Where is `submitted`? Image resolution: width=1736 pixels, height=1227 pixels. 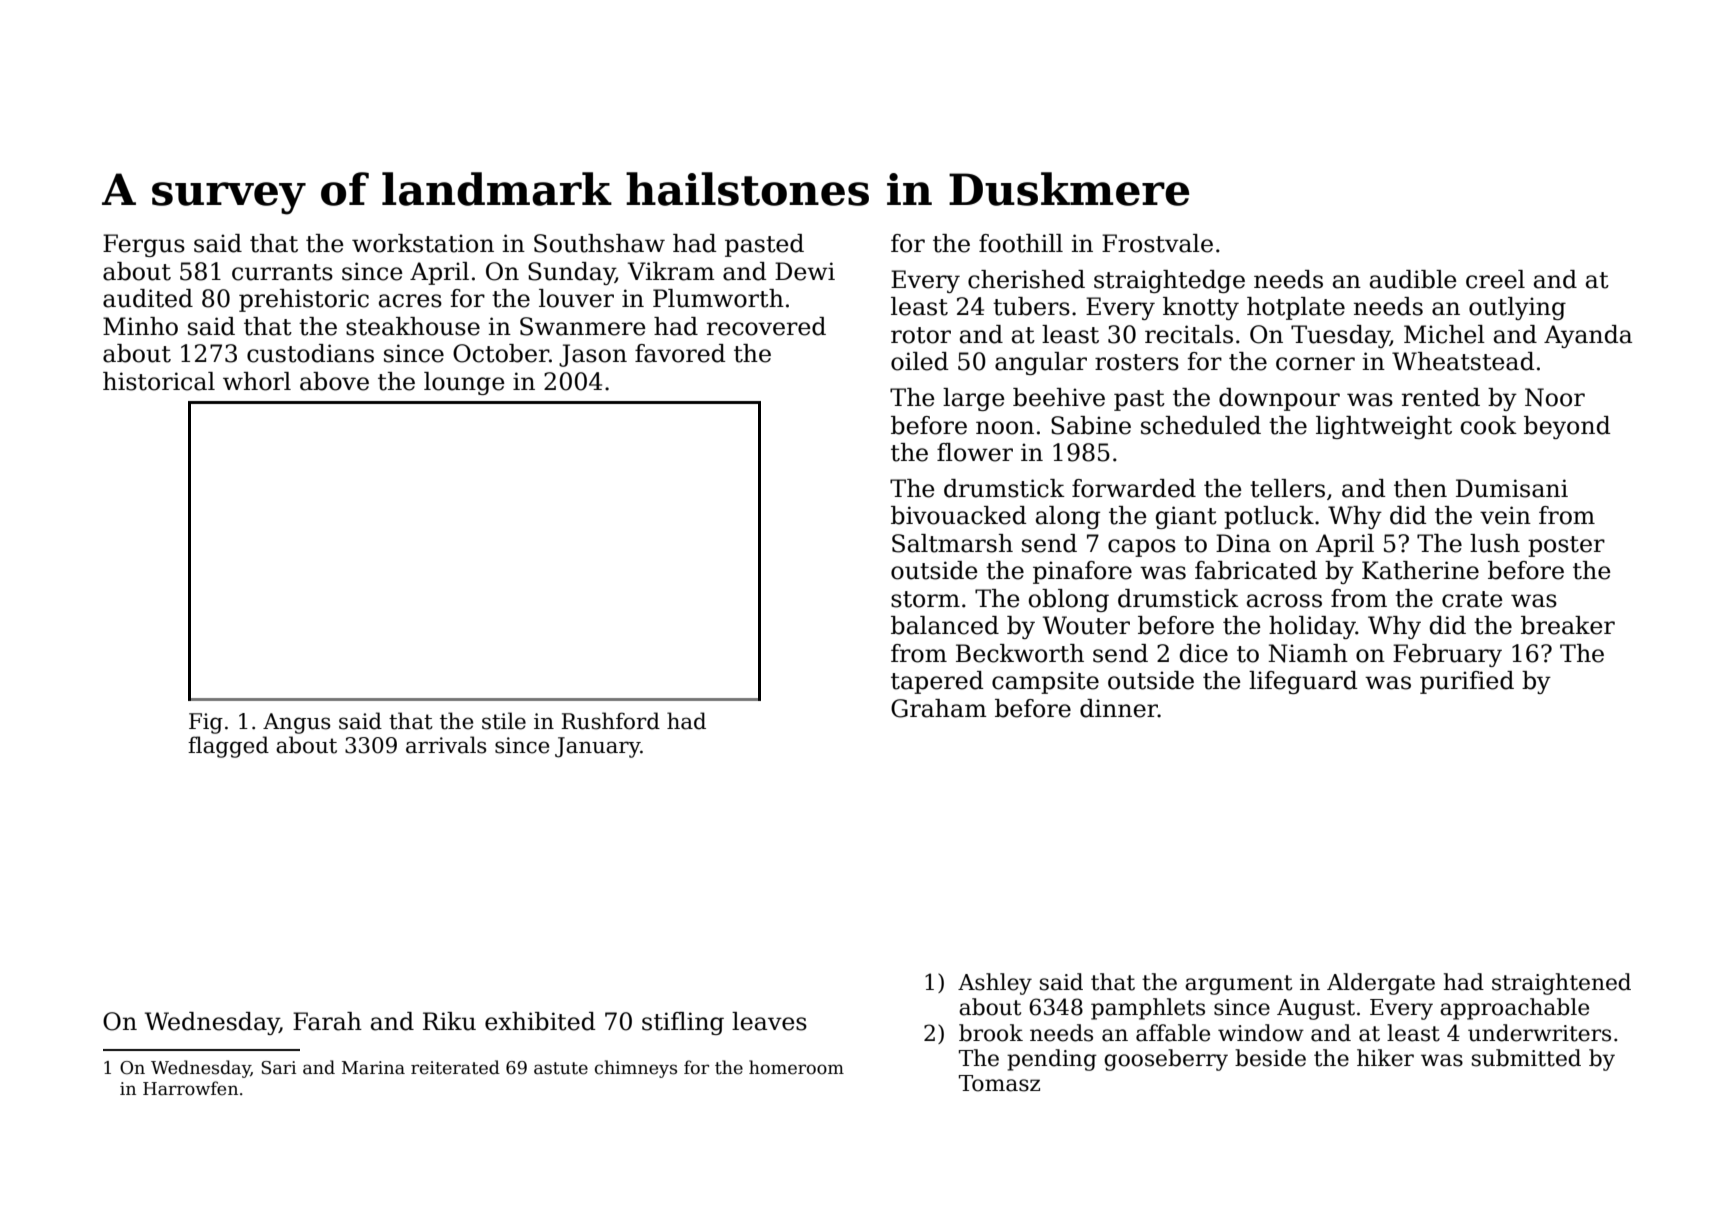 submitted is located at coordinates (1526, 1058).
